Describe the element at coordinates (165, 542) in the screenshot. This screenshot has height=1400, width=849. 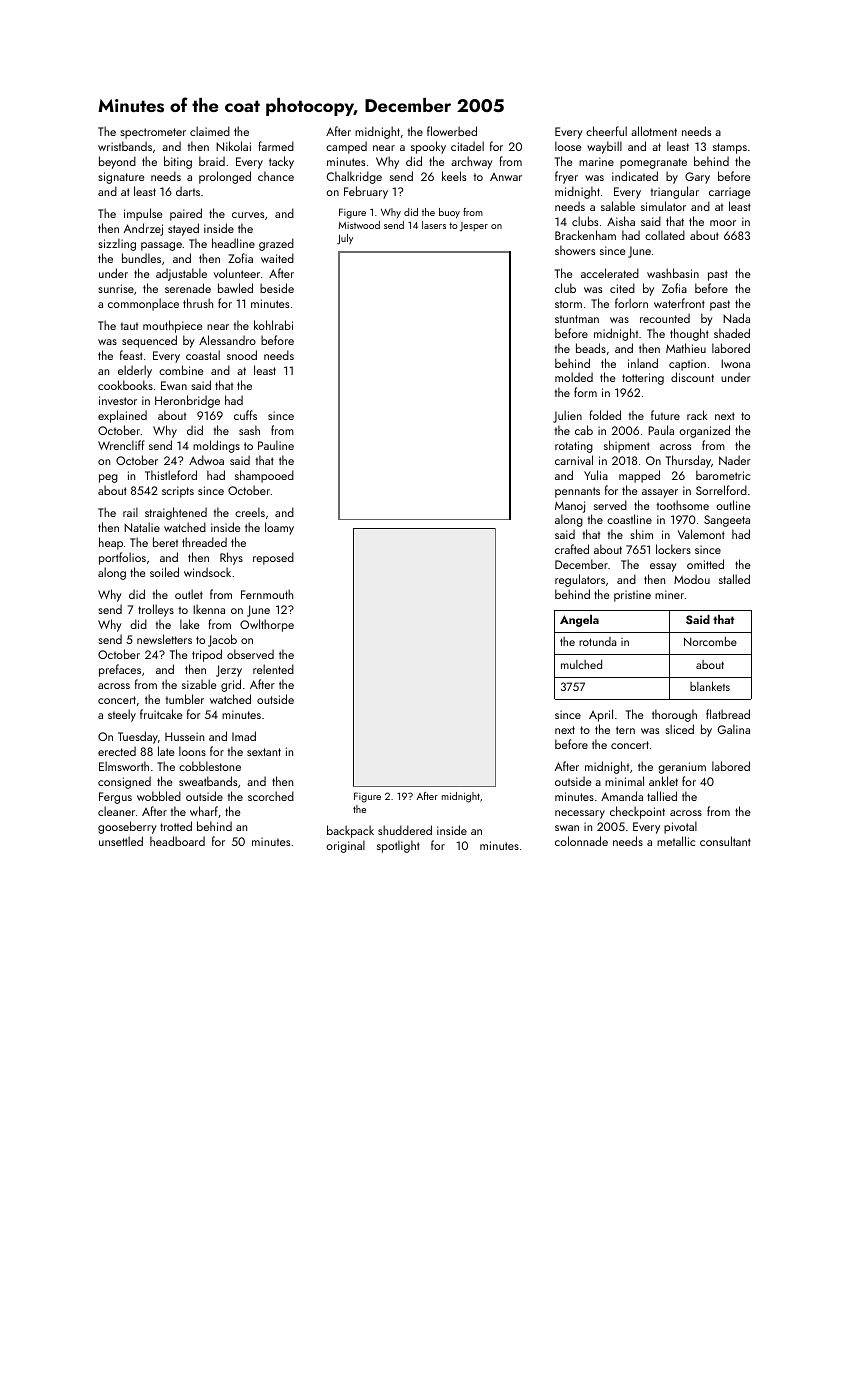
I see `beret` at that location.
